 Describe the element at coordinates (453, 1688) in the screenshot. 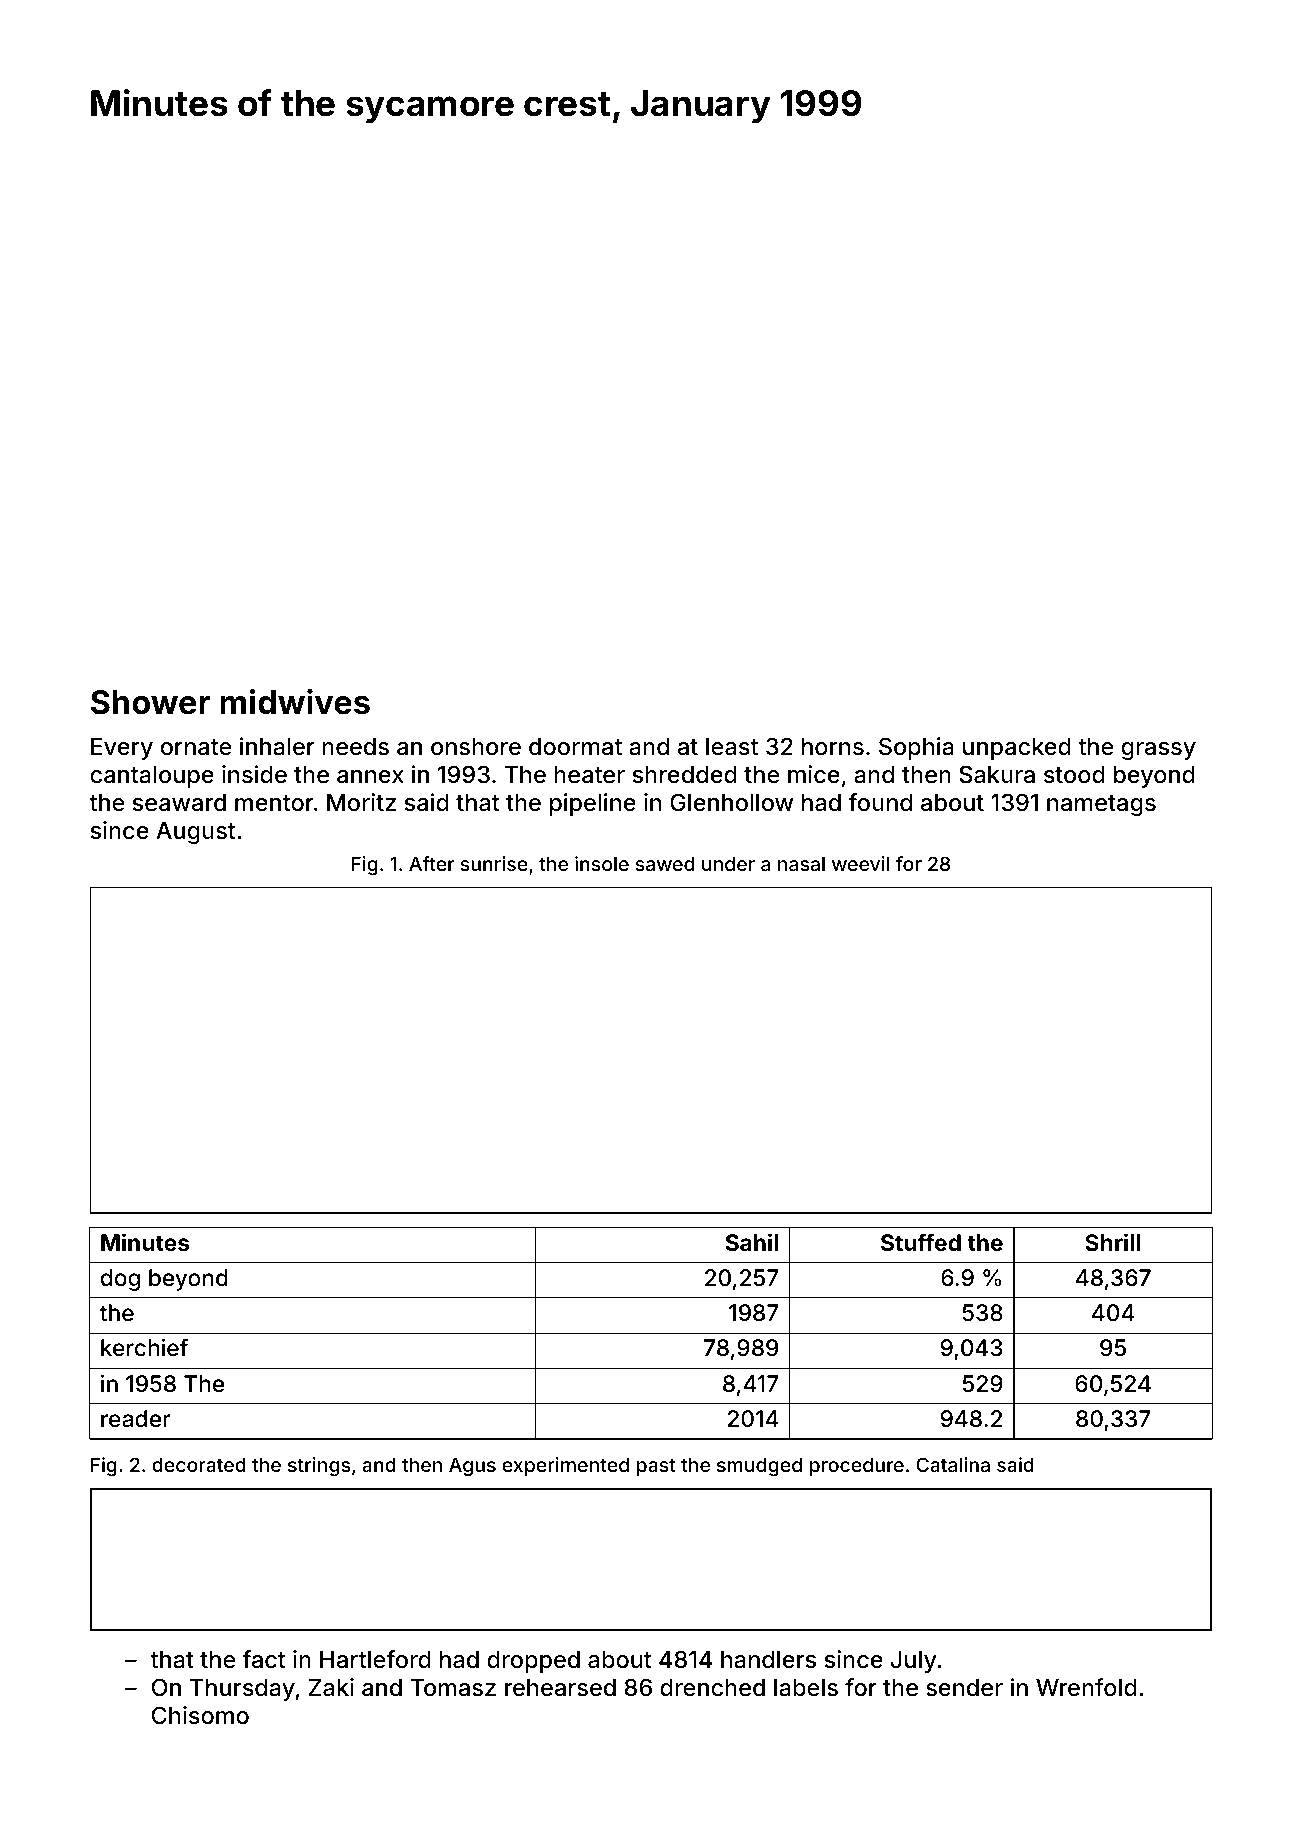

I see `Tomasz` at that location.
